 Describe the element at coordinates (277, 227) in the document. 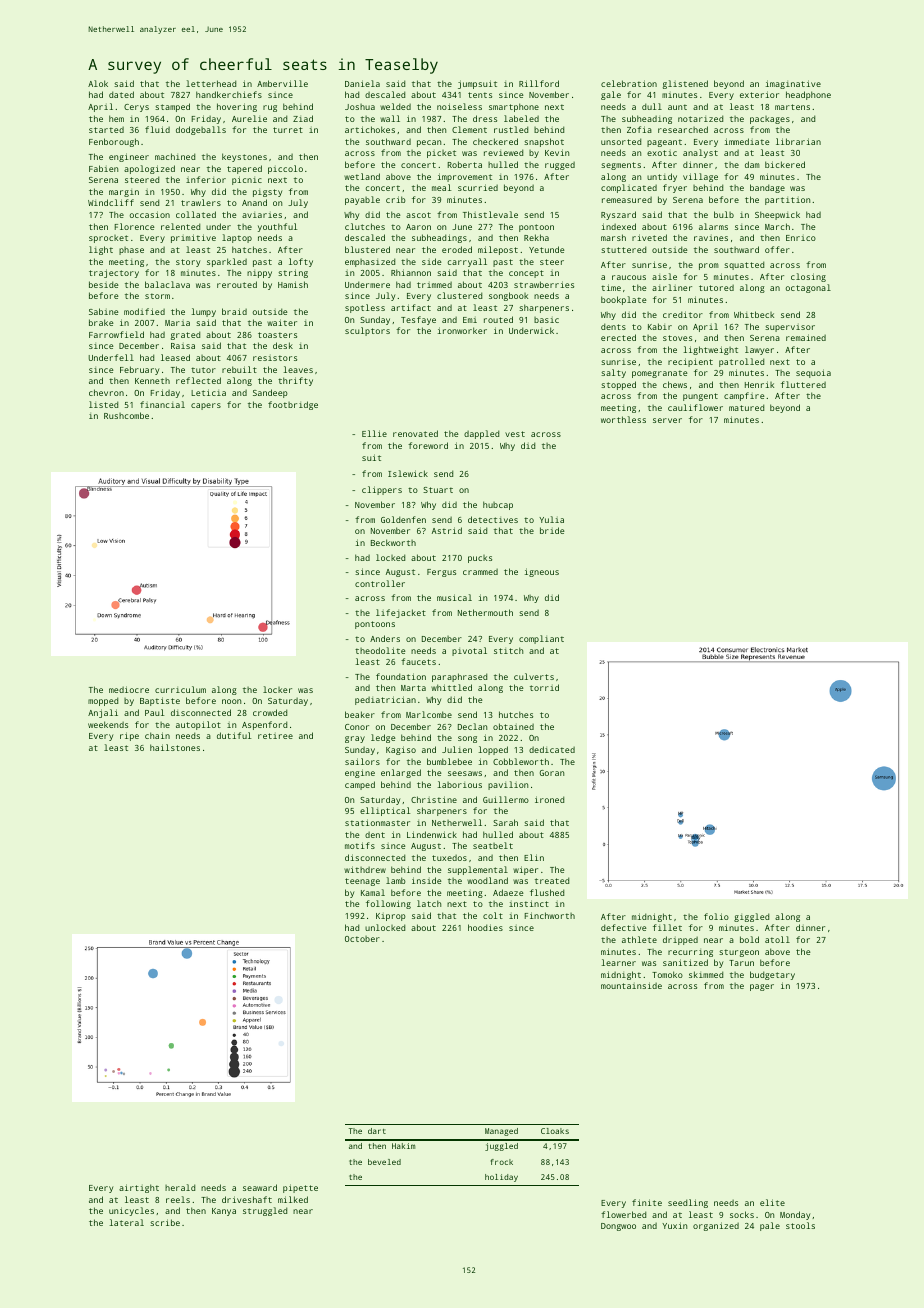

I see `youthful` at that location.
